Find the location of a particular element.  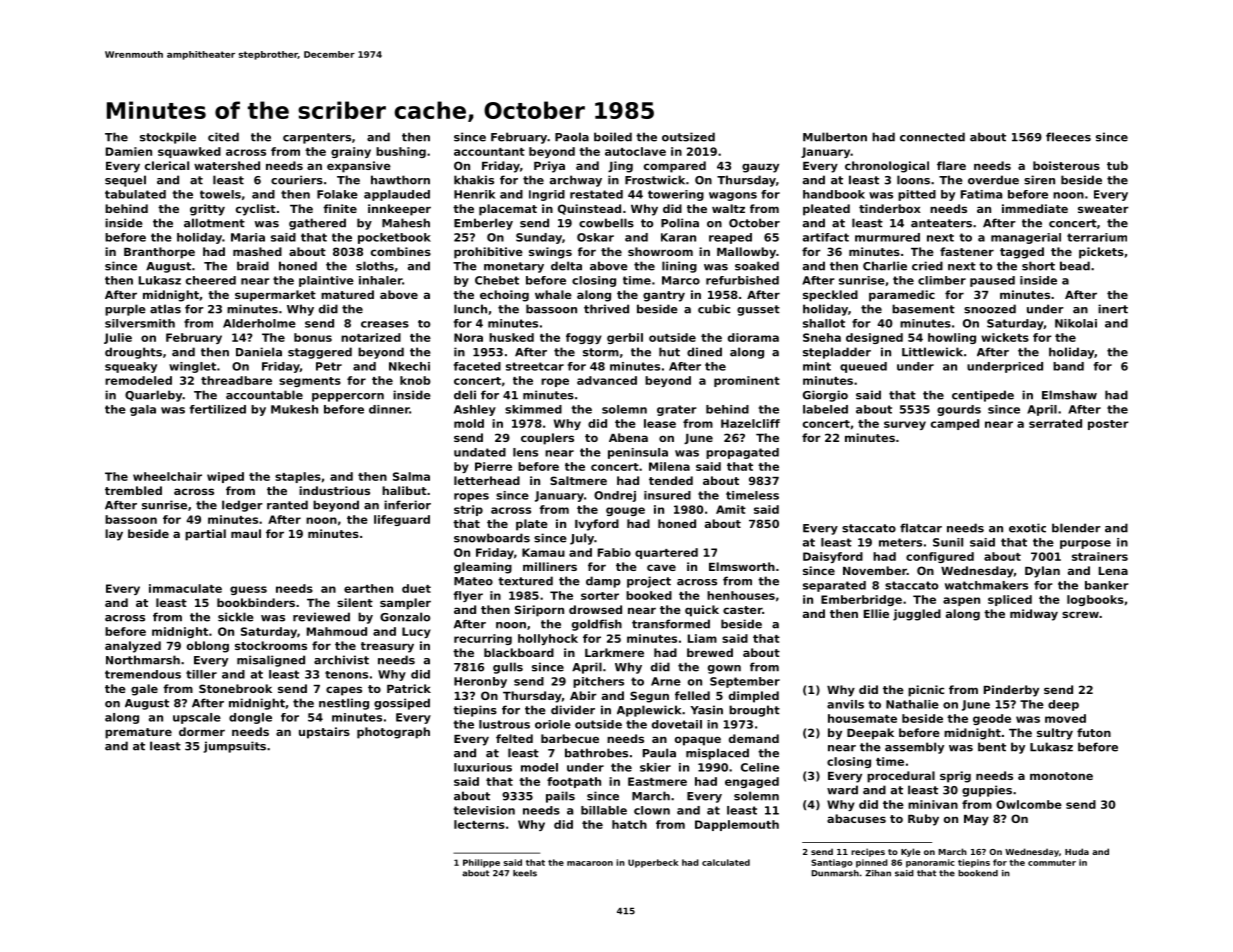

gown is located at coordinates (724, 669).
